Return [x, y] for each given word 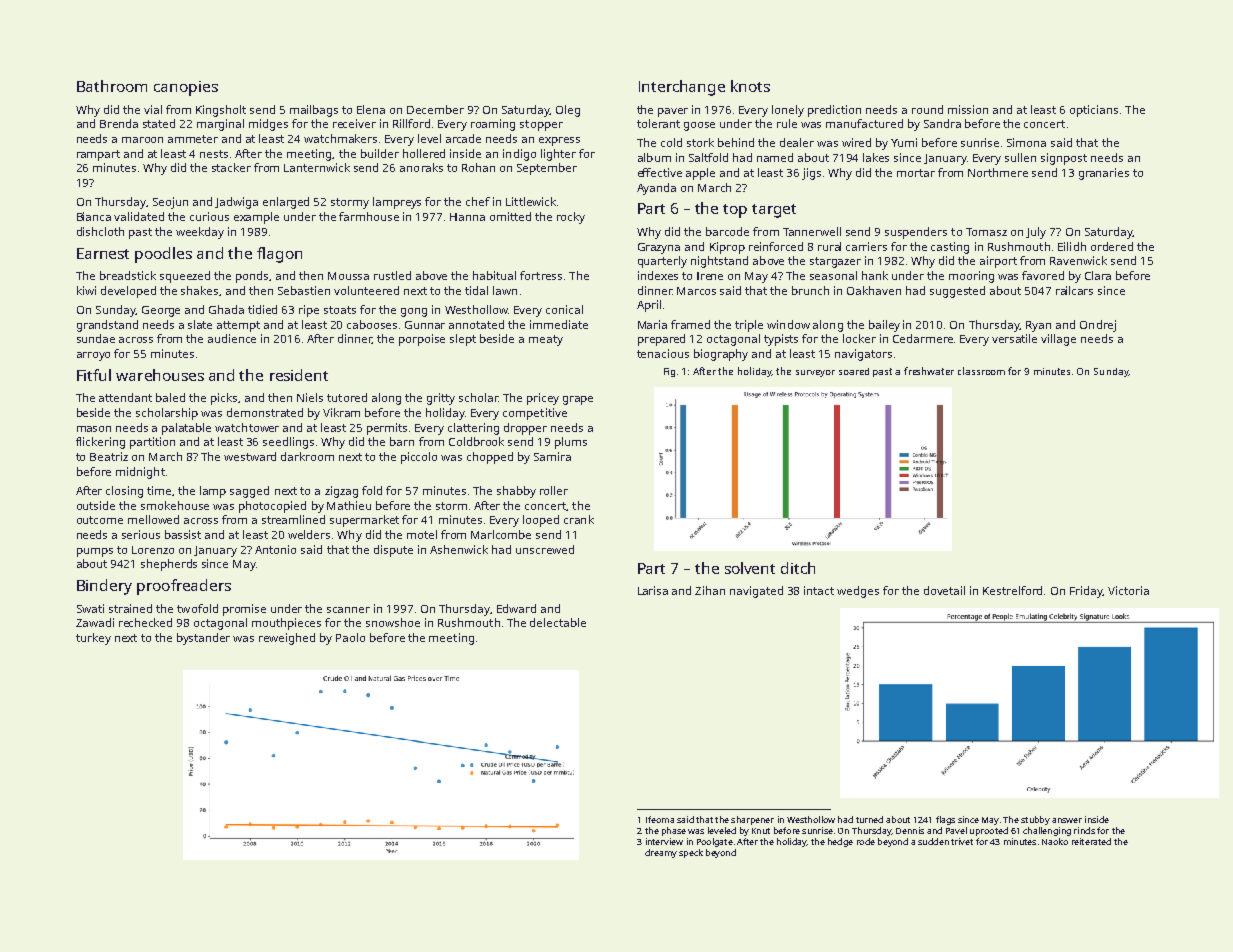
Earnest [103, 253]
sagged [249, 492]
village [1058, 340]
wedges [858, 592]
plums [571, 443]
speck [691, 853]
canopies [186, 88]
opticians [1094, 111]
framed [690, 324]
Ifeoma [660, 819]
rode [866, 841]
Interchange [682, 88]
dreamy [661, 853]
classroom [981, 371]
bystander [203, 639]
